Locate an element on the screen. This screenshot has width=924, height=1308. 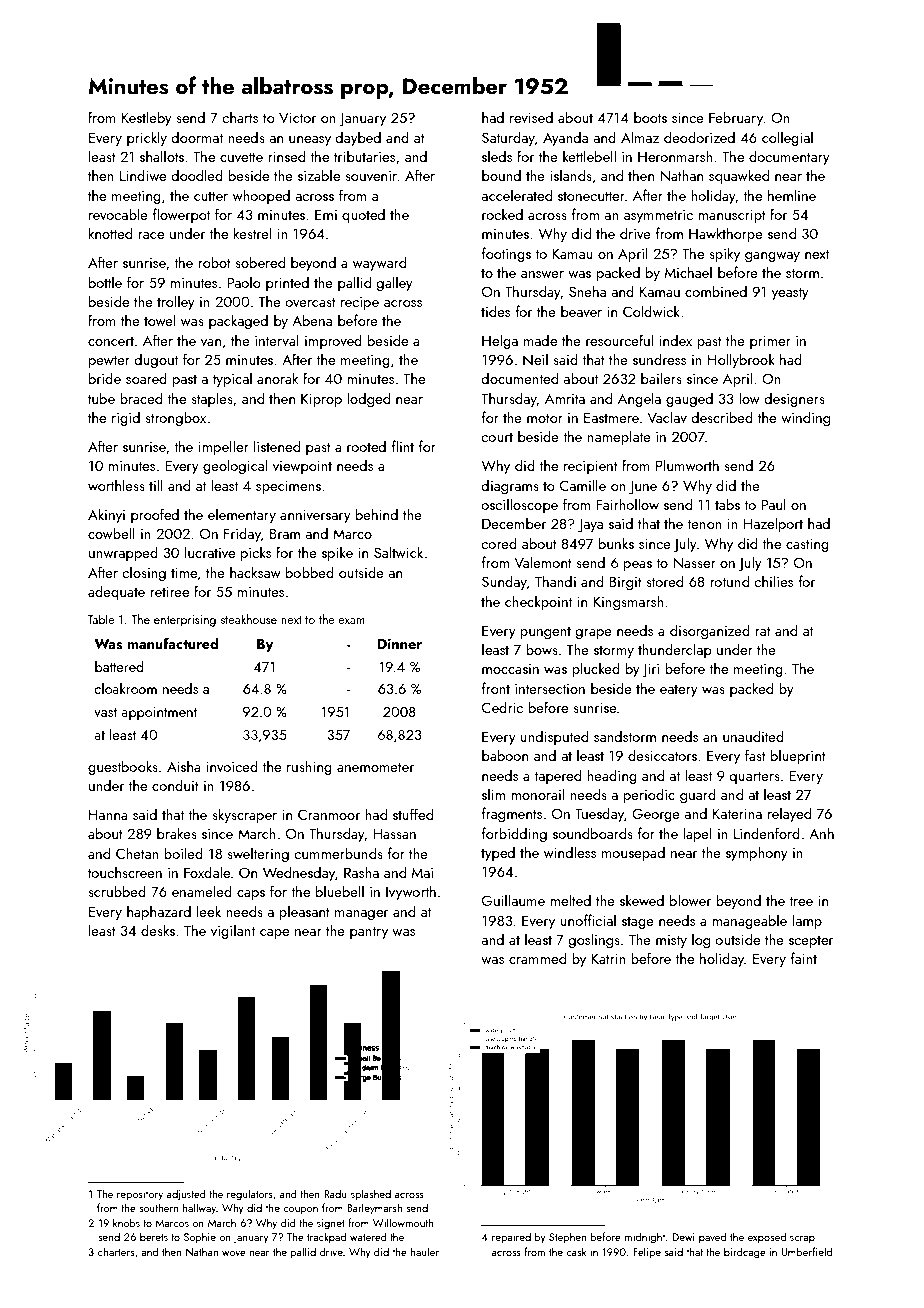
Sophie is located at coordinates (200, 1238).
